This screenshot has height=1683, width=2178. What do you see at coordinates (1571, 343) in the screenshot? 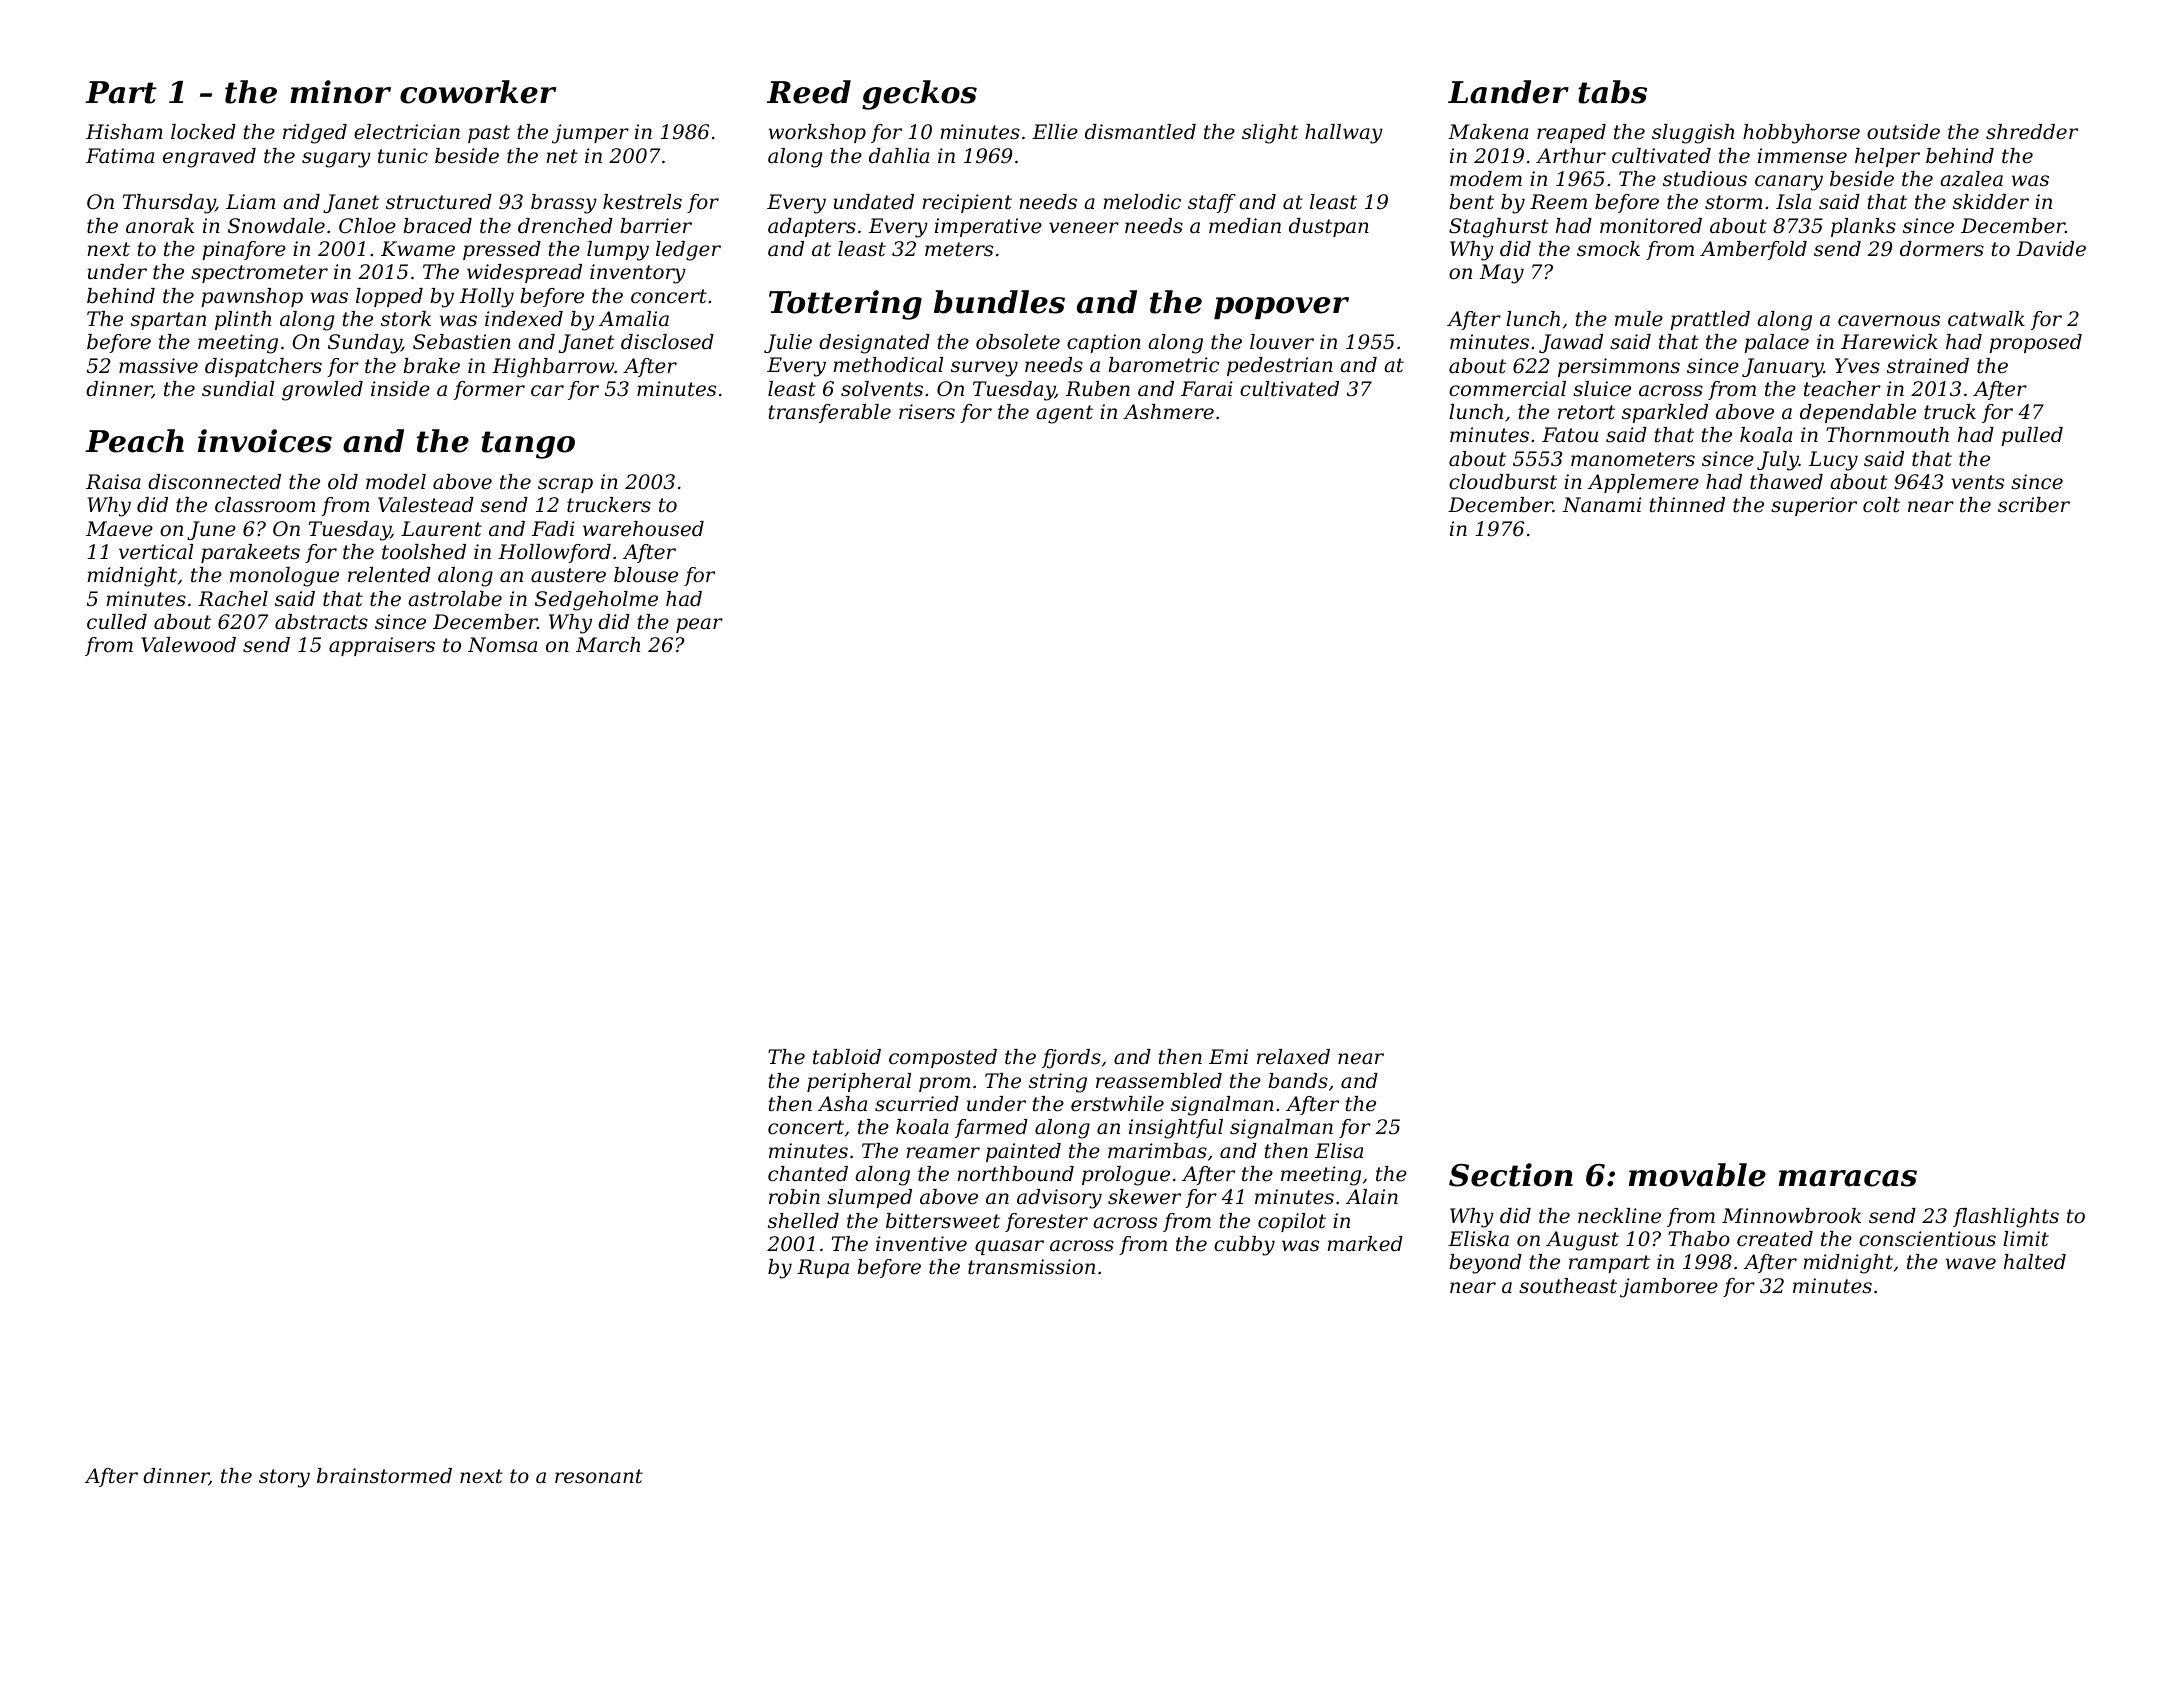
I see `Jawad` at bounding box center [1571, 343].
